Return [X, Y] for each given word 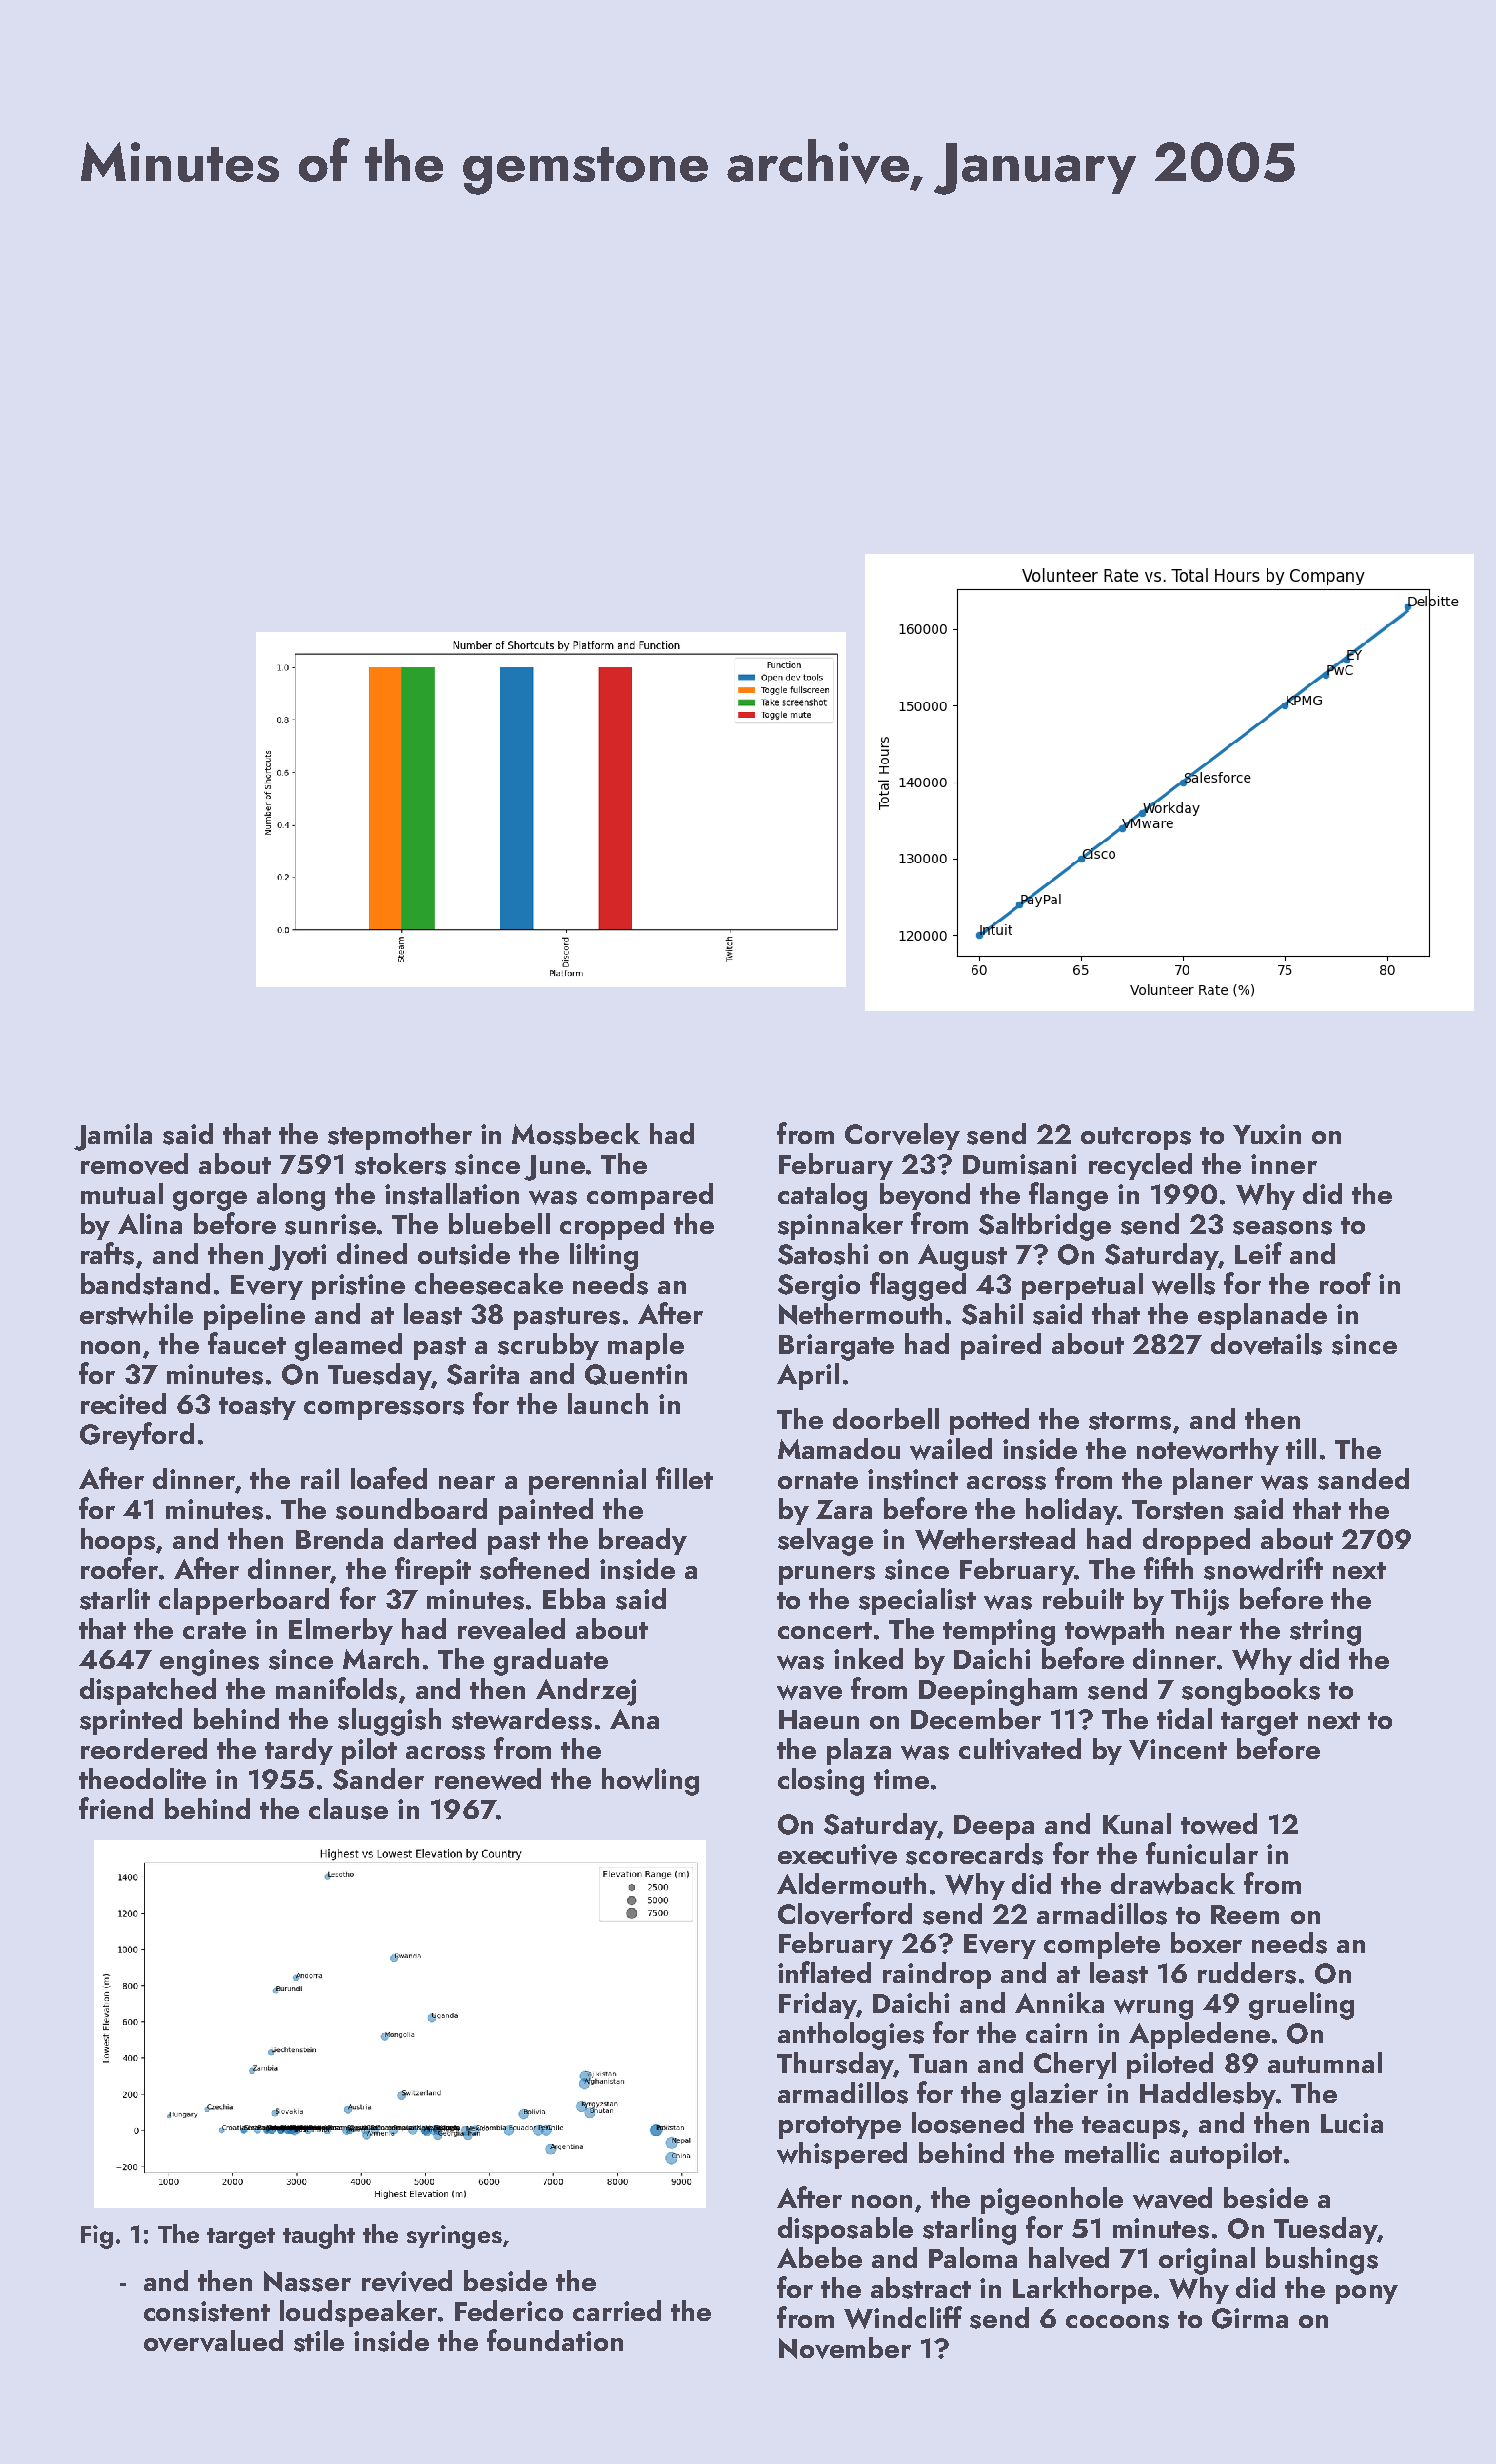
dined [372, 1253]
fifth [1168, 1568]
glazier [1054, 2096]
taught [319, 2236]
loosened [968, 2123]
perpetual [1082, 1286]
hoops [118, 1541]
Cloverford [845, 1913]
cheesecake [489, 1284]
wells [1183, 1284]
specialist [917, 1601]
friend [116, 1808]
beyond [925, 1196]
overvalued [213, 2341]
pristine [358, 1287]
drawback [1173, 1884]
